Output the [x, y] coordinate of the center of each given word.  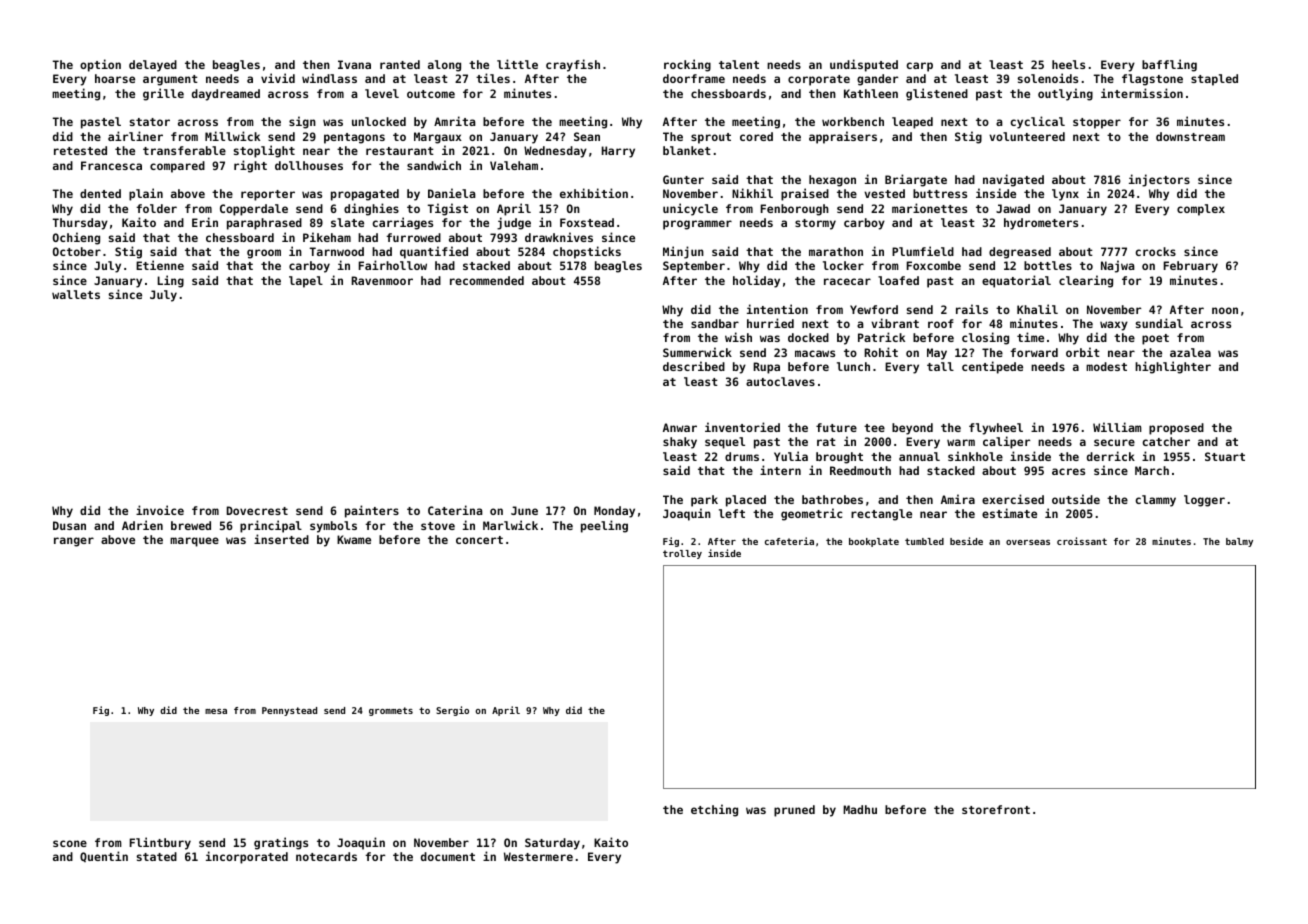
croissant [1082, 541]
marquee [194, 542]
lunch [853, 366]
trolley [682, 554]
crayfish [573, 65]
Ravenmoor [382, 280]
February [1191, 267]
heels [1068, 64]
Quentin [104, 856]
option [100, 65]
